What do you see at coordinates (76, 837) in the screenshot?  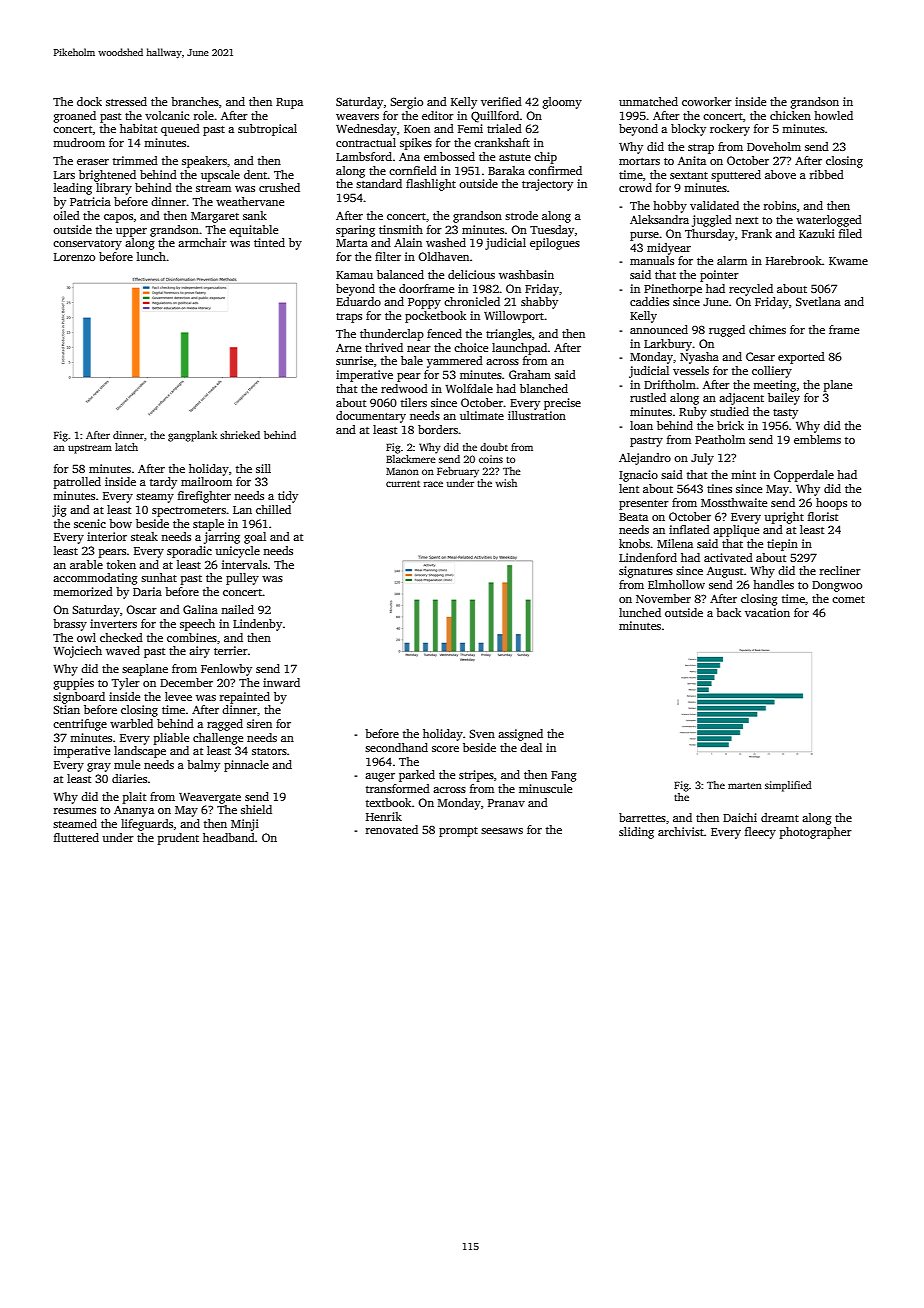 I see `fluttered` at bounding box center [76, 837].
